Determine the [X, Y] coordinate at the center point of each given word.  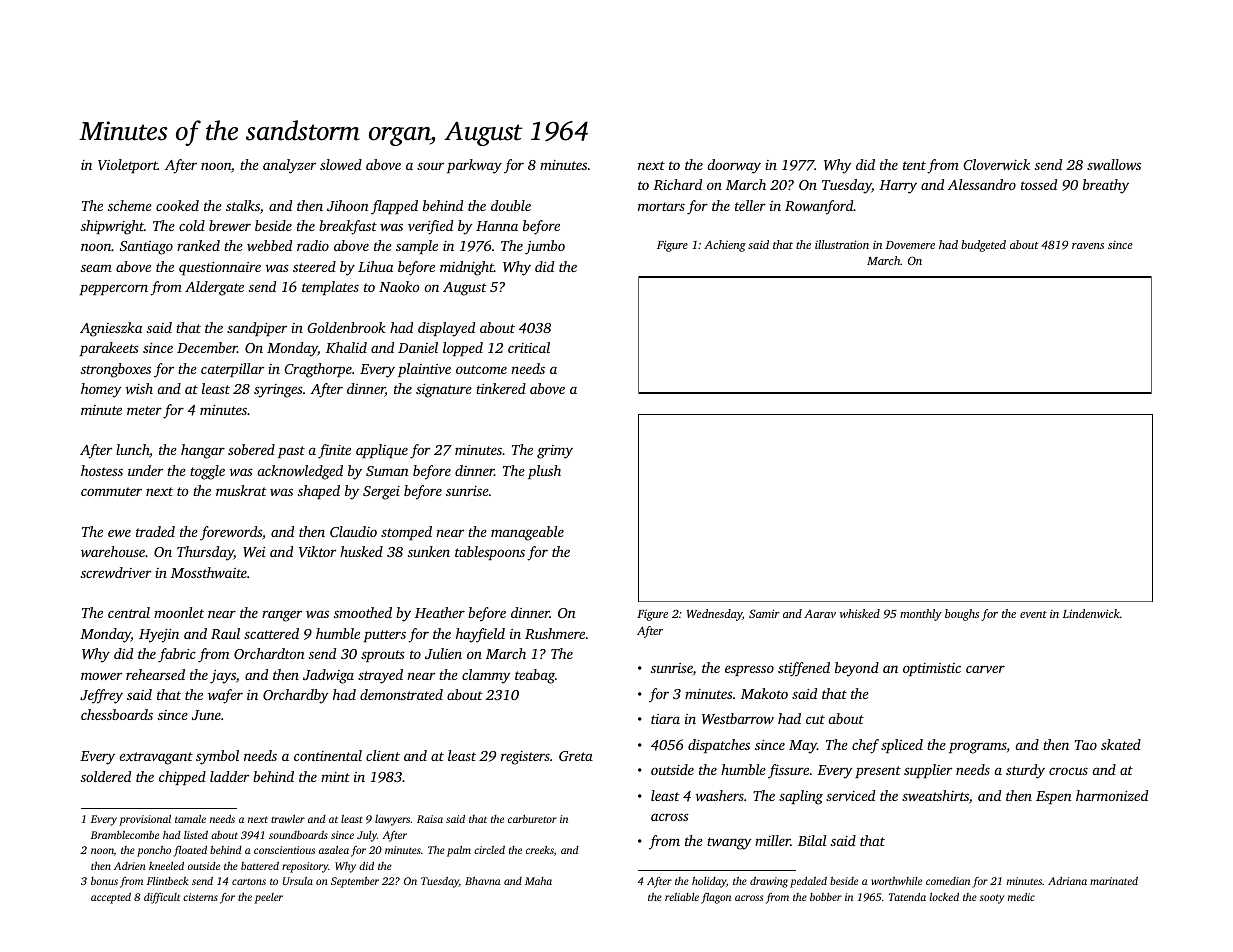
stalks [243, 205]
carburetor [532, 819]
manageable [527, 533]
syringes [278, 391]
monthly [921, 615]
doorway [734, 166]
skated [1121, 744]
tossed [1039, 184]
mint [335, 777]
